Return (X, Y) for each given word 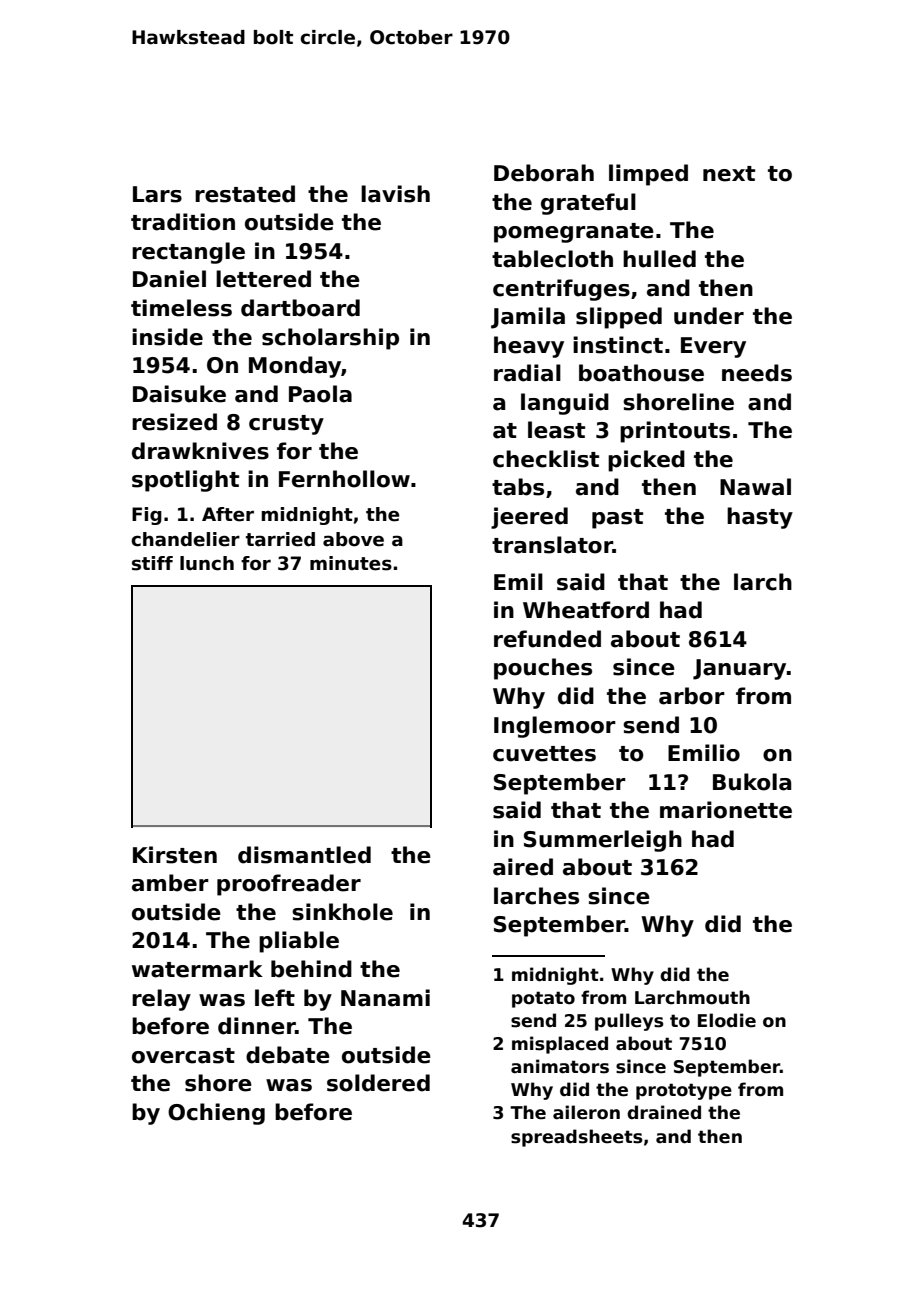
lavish (395, 194)
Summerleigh (603, 841)
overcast (183, 1056)
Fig (147, 516)
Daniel (169, 279)
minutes (351, 563)
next (729, 174)
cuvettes (544, 754)
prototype (684, 1091)
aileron (586, 1112)
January (739, 669)
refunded (547, 639)
